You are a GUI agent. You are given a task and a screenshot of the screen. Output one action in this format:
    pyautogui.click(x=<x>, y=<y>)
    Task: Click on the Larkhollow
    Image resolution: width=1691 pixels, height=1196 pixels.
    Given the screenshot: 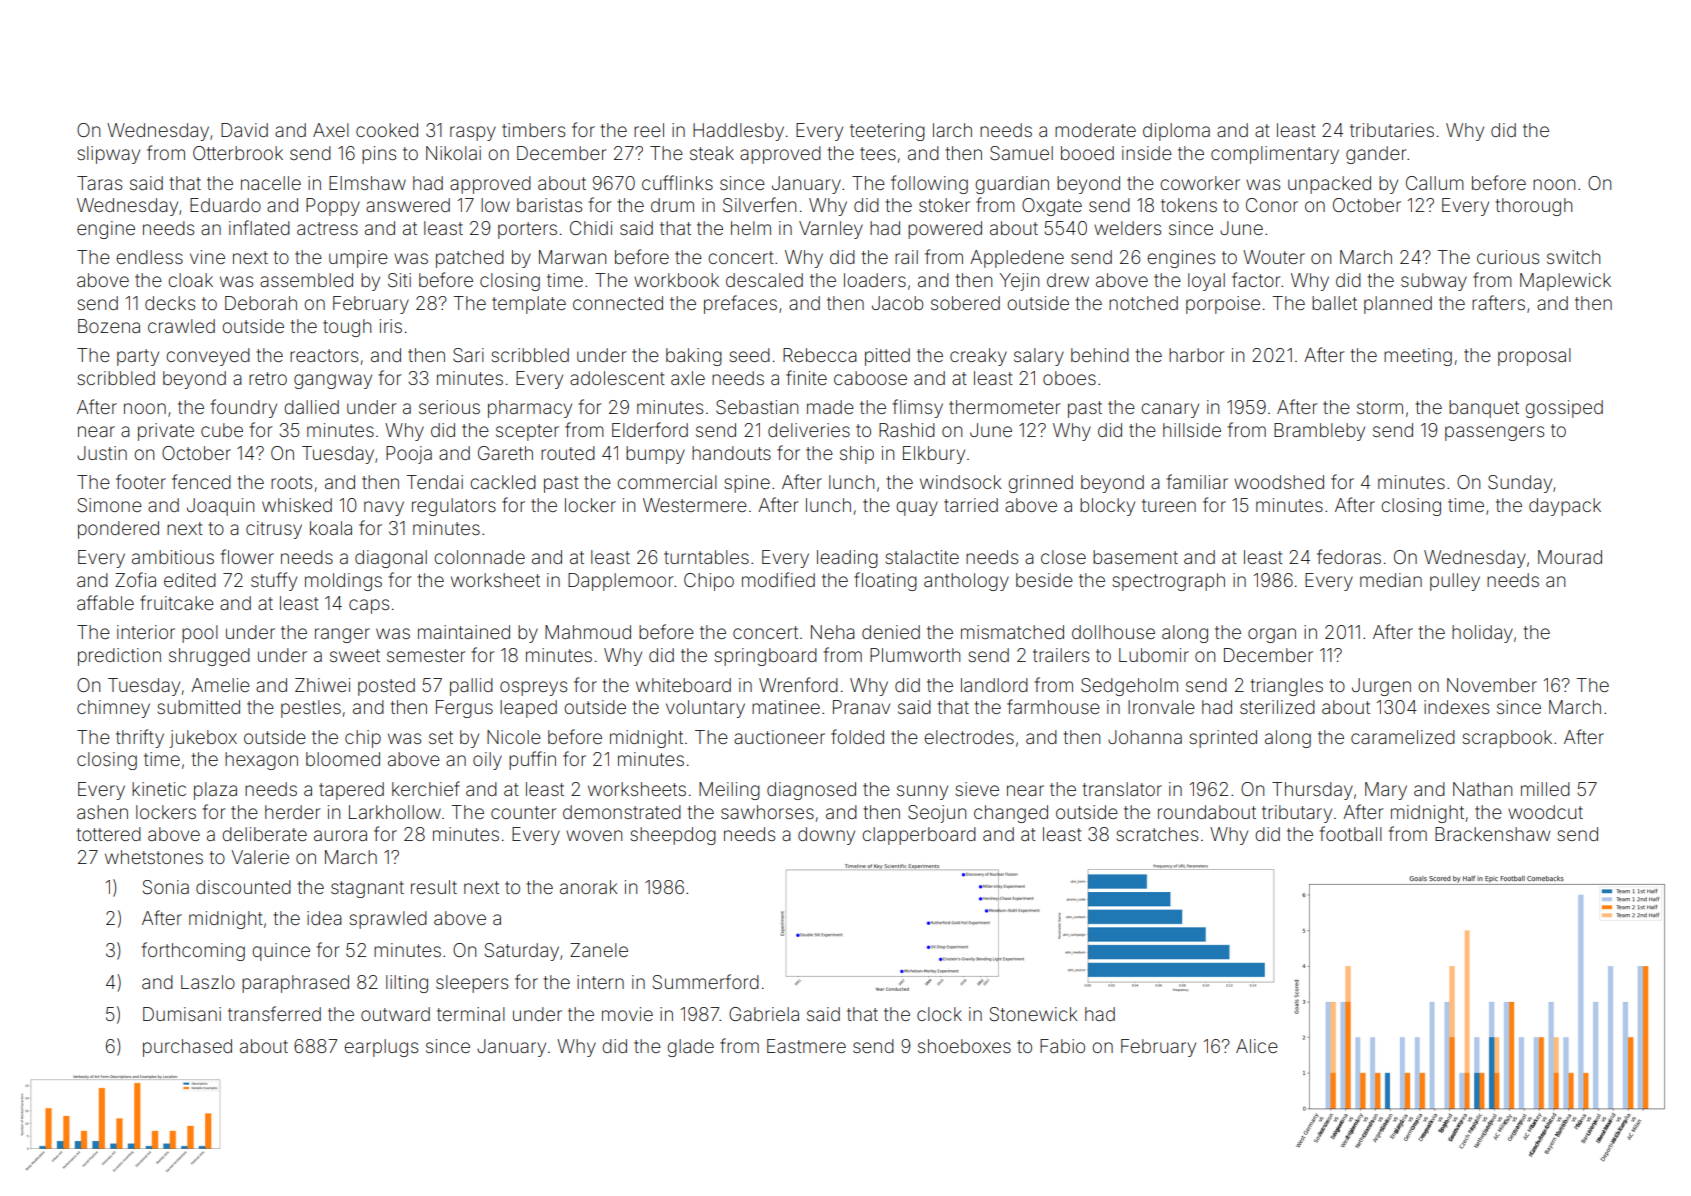 What is the action you would take?
    pyautogui.click(x=395, y=812)
